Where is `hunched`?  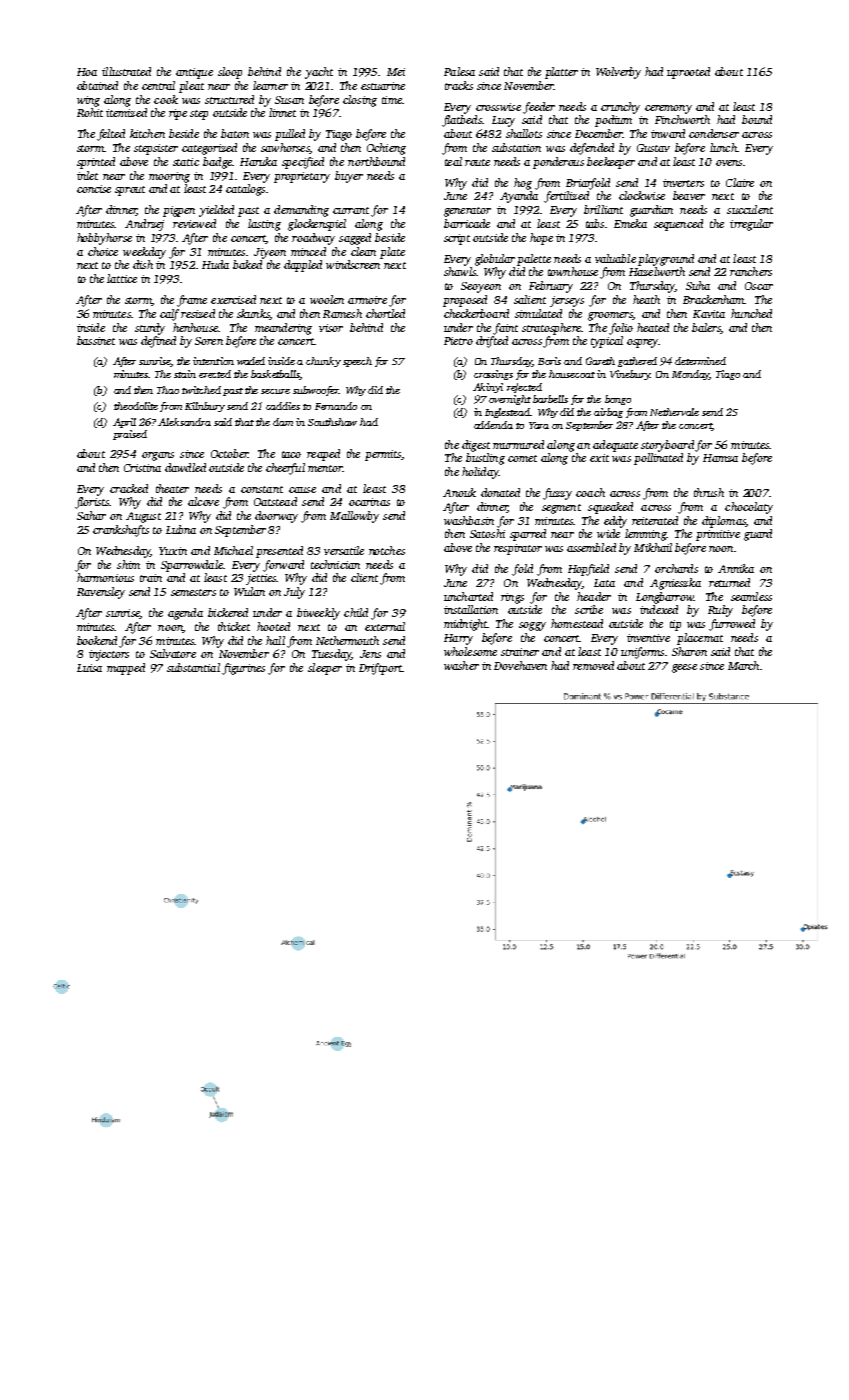
hunched is located at coordinates (751, 313).
